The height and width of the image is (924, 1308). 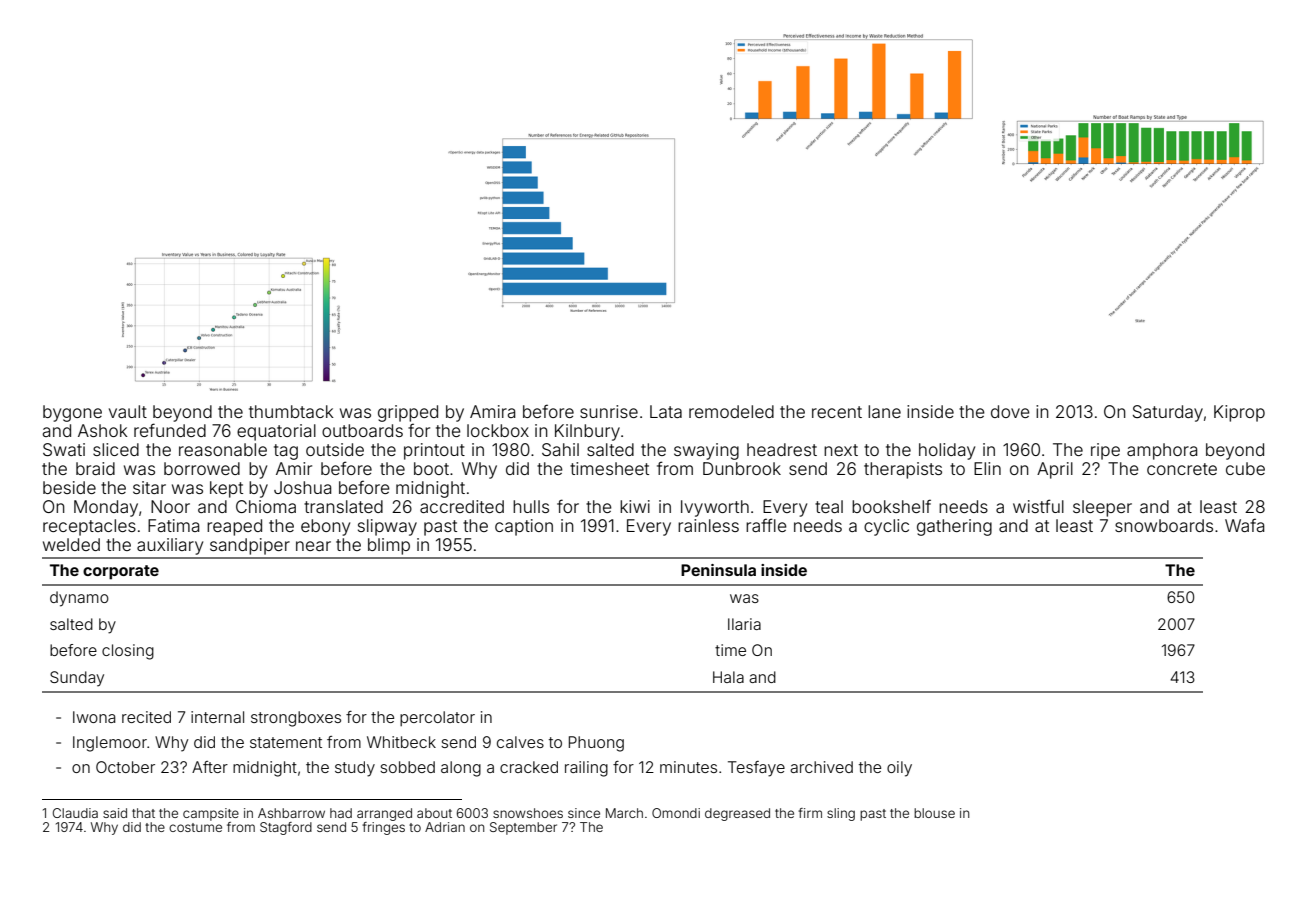 What do you see at coordinates (609, 411) in the image?
I see `sunrise` at bounding box center [609, 411].
